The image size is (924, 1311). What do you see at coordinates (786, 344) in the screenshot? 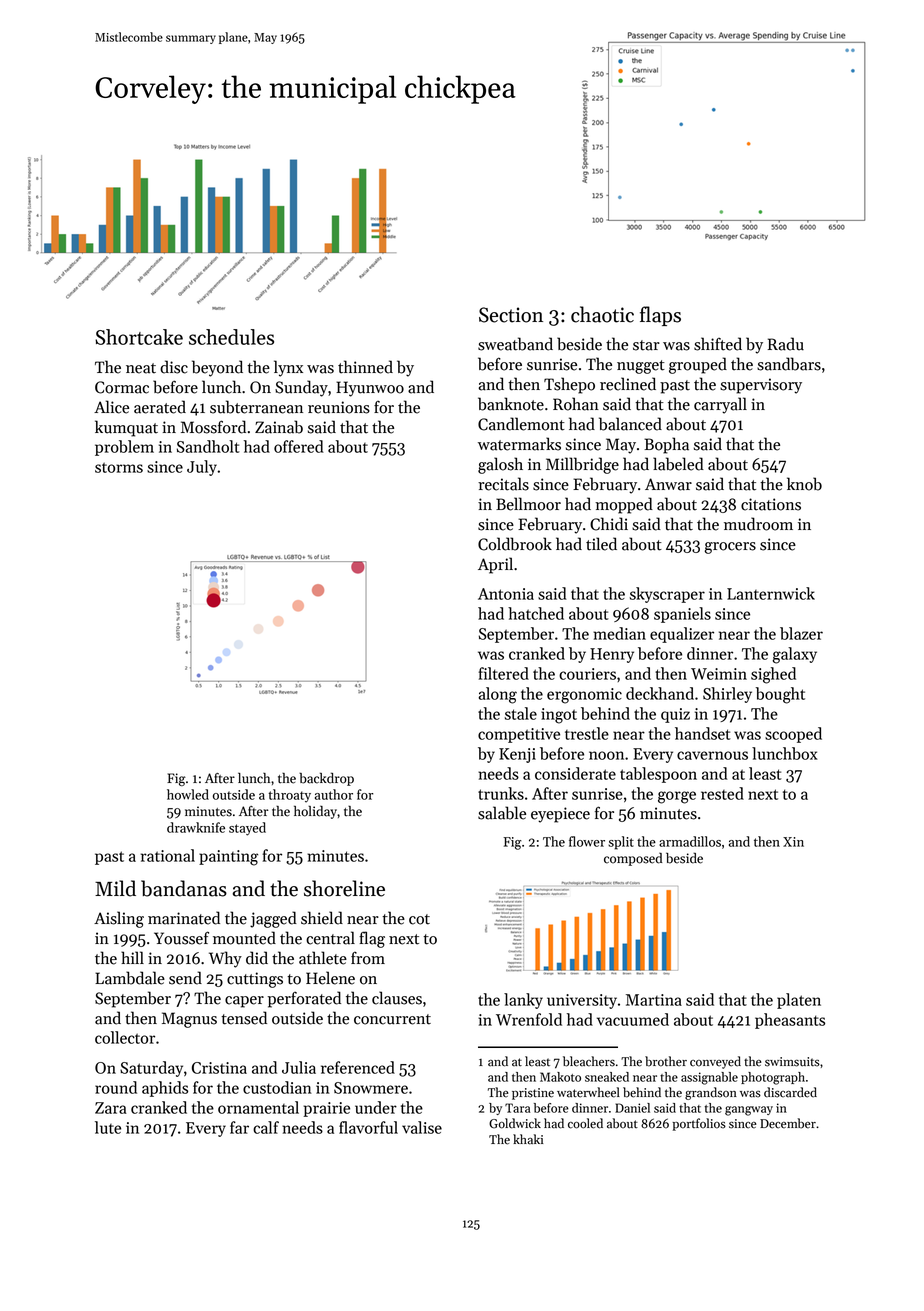
I see `Radu` at bounding box center [786, 344].
